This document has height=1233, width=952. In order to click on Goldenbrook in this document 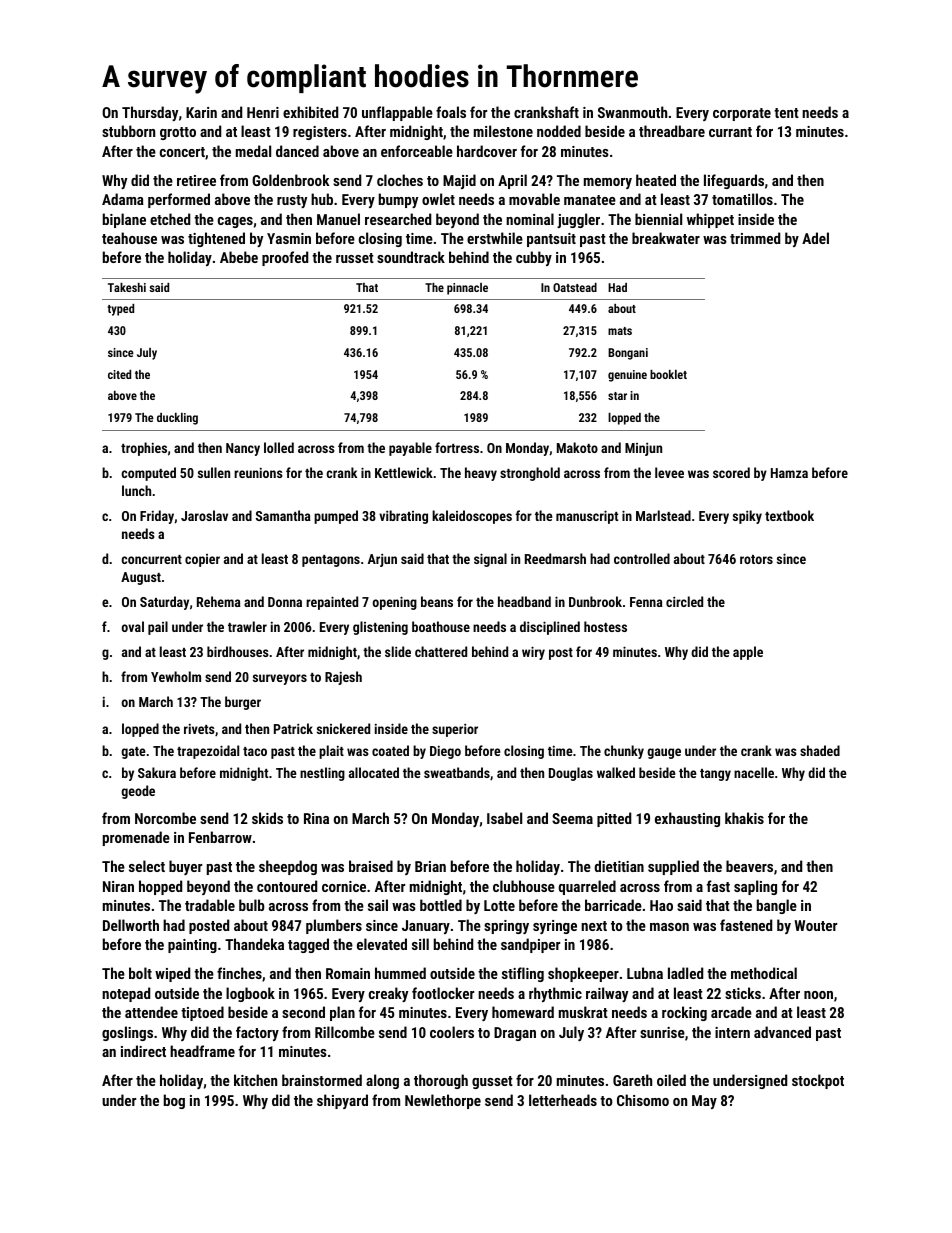, I will do `click(290, 180)`.
